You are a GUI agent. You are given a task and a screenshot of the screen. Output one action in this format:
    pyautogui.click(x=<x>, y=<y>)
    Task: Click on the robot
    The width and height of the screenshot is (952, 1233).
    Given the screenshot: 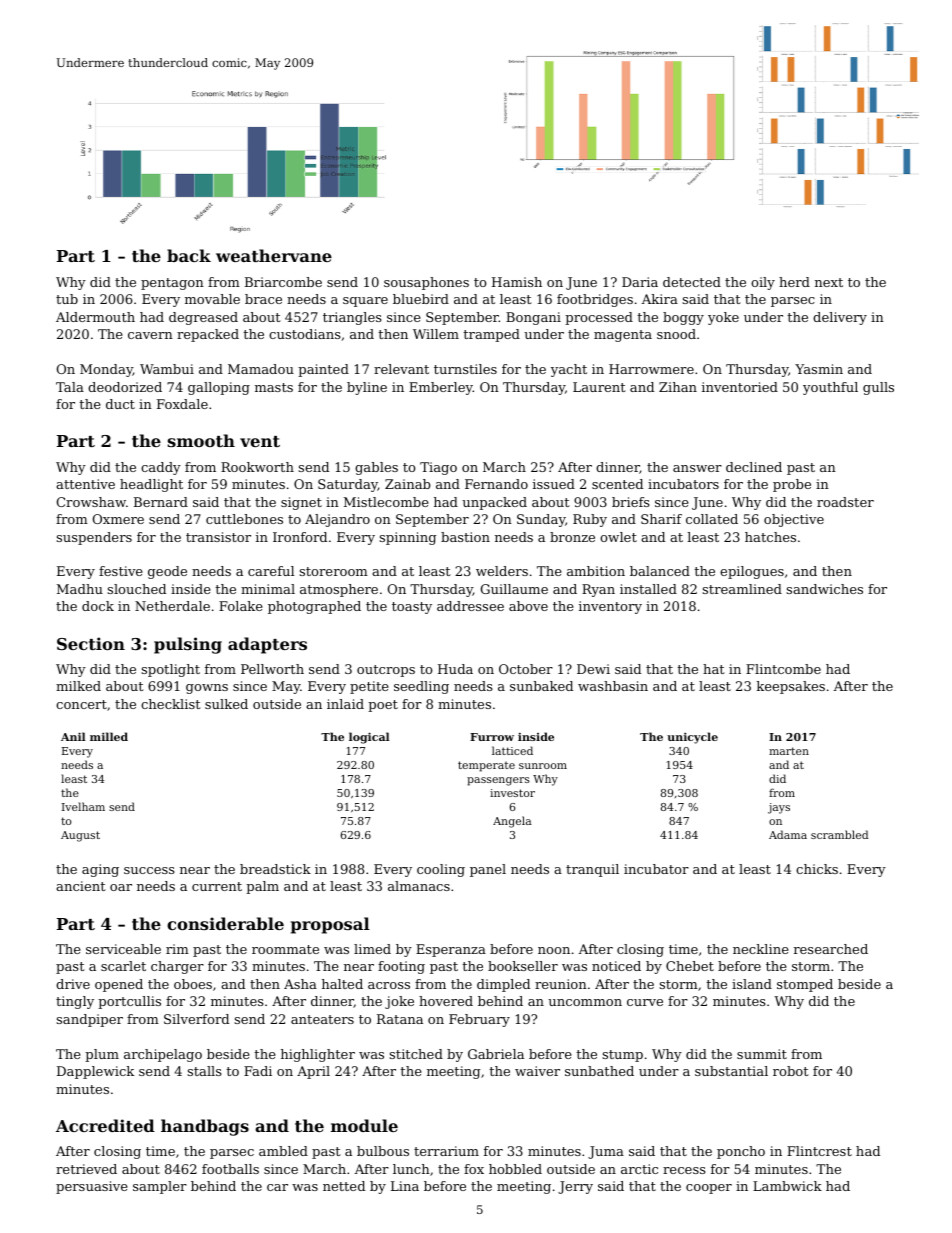 What is the action you would take?
    pyautogui.click(x=791, y=1071)
